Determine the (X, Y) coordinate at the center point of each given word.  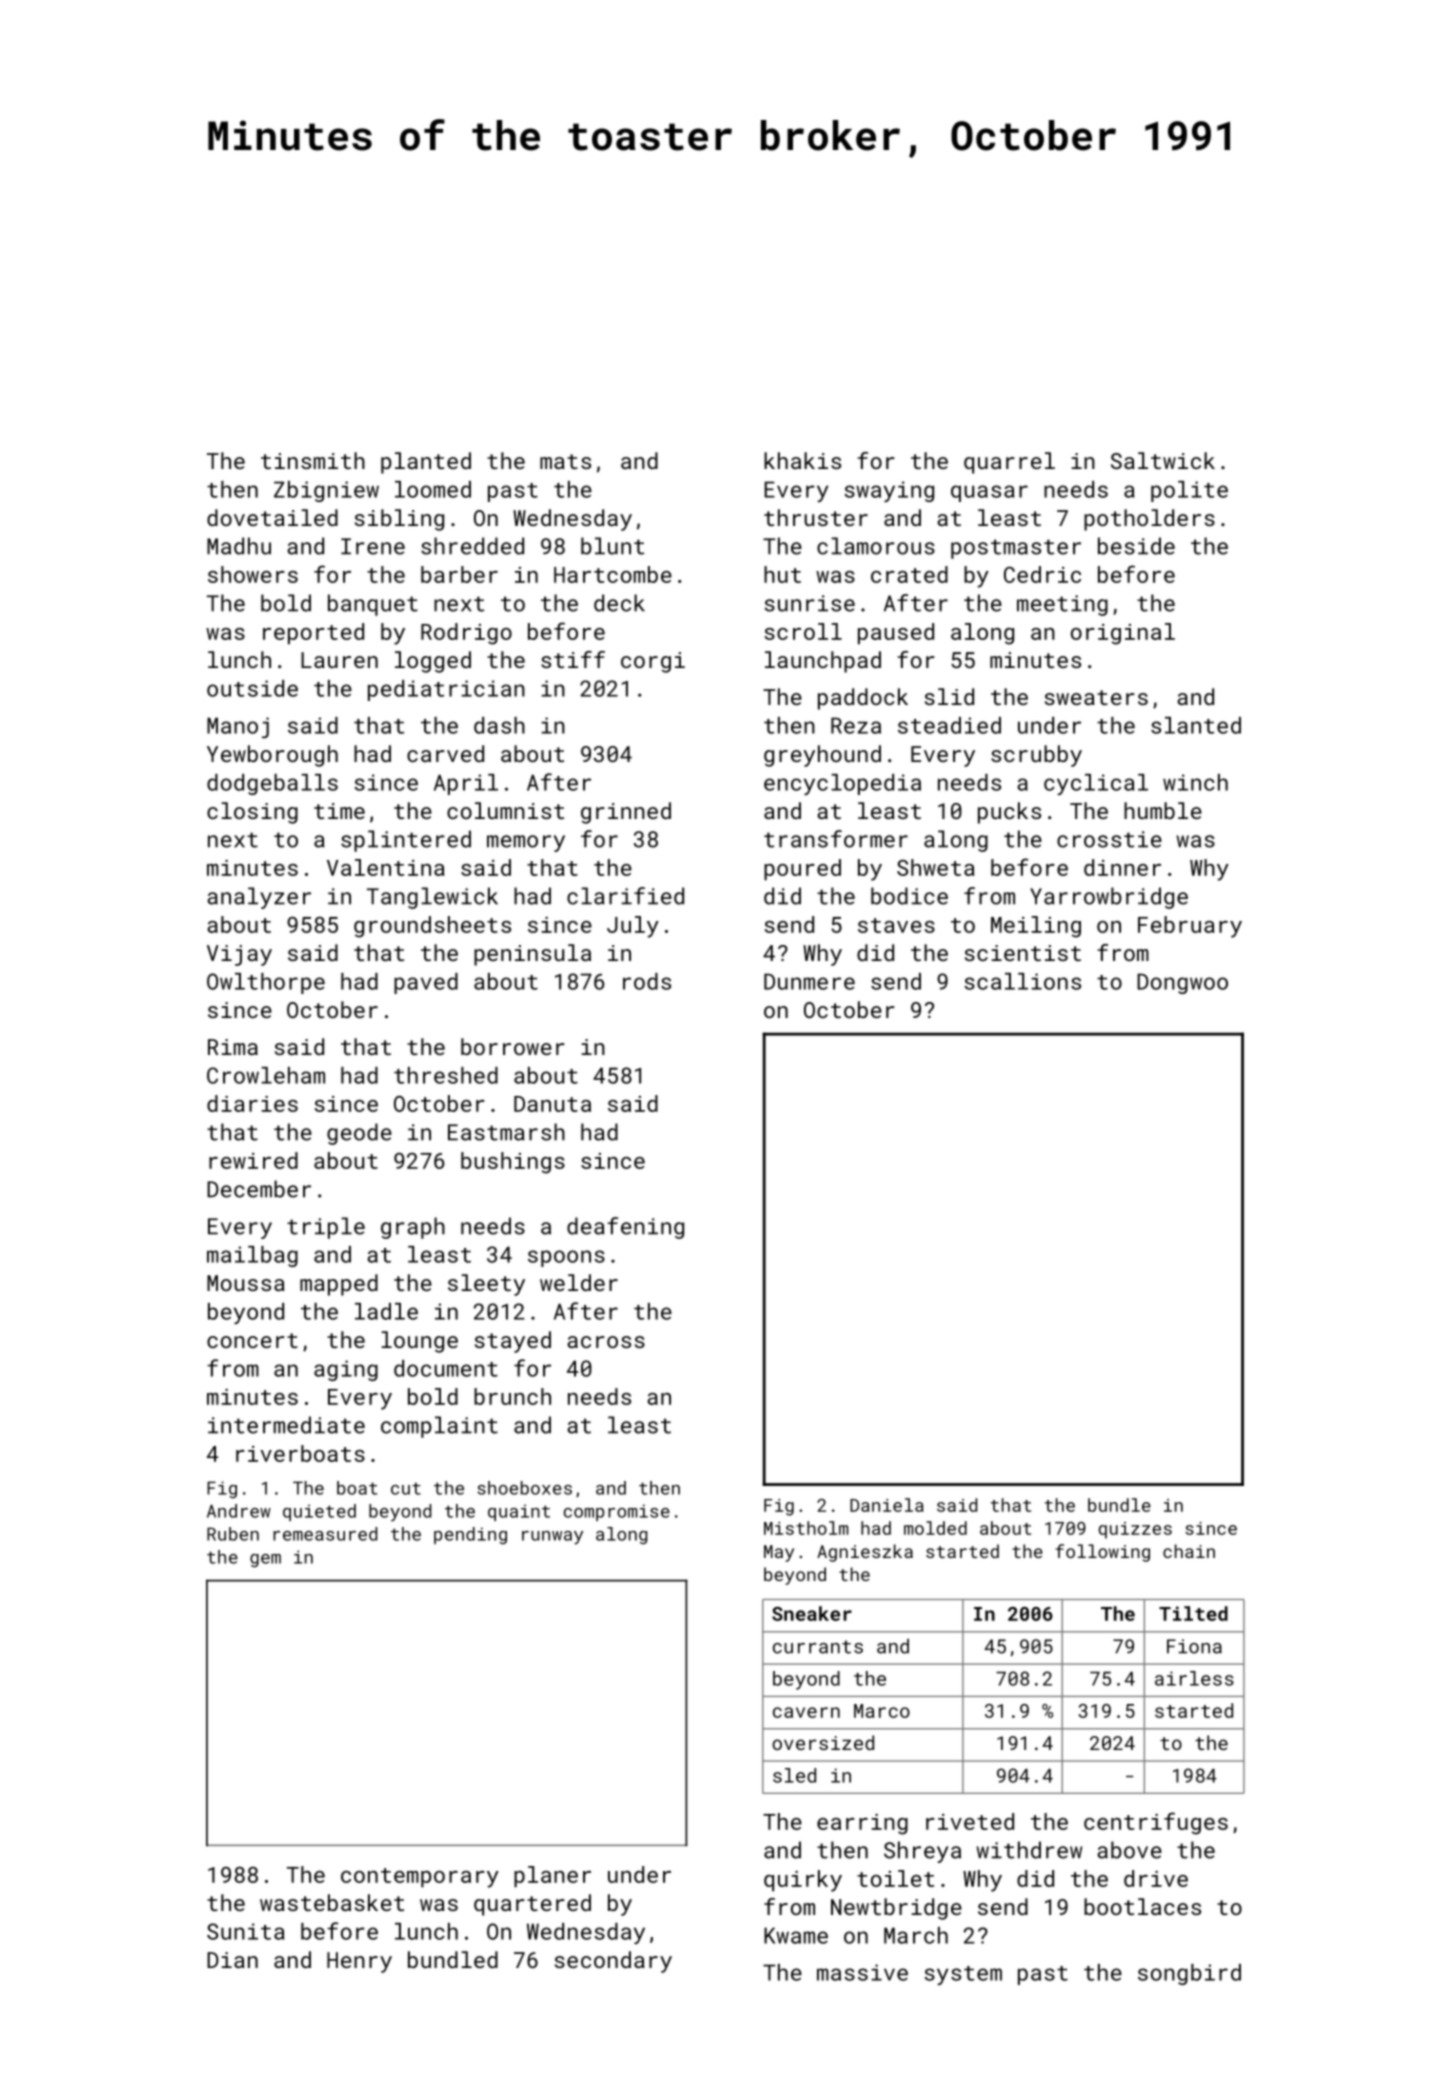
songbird (1189, 1974)
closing (252, 813)
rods (647, 981)
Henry (359, 1962)
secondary (613, 1962)
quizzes (1135, 1530)
